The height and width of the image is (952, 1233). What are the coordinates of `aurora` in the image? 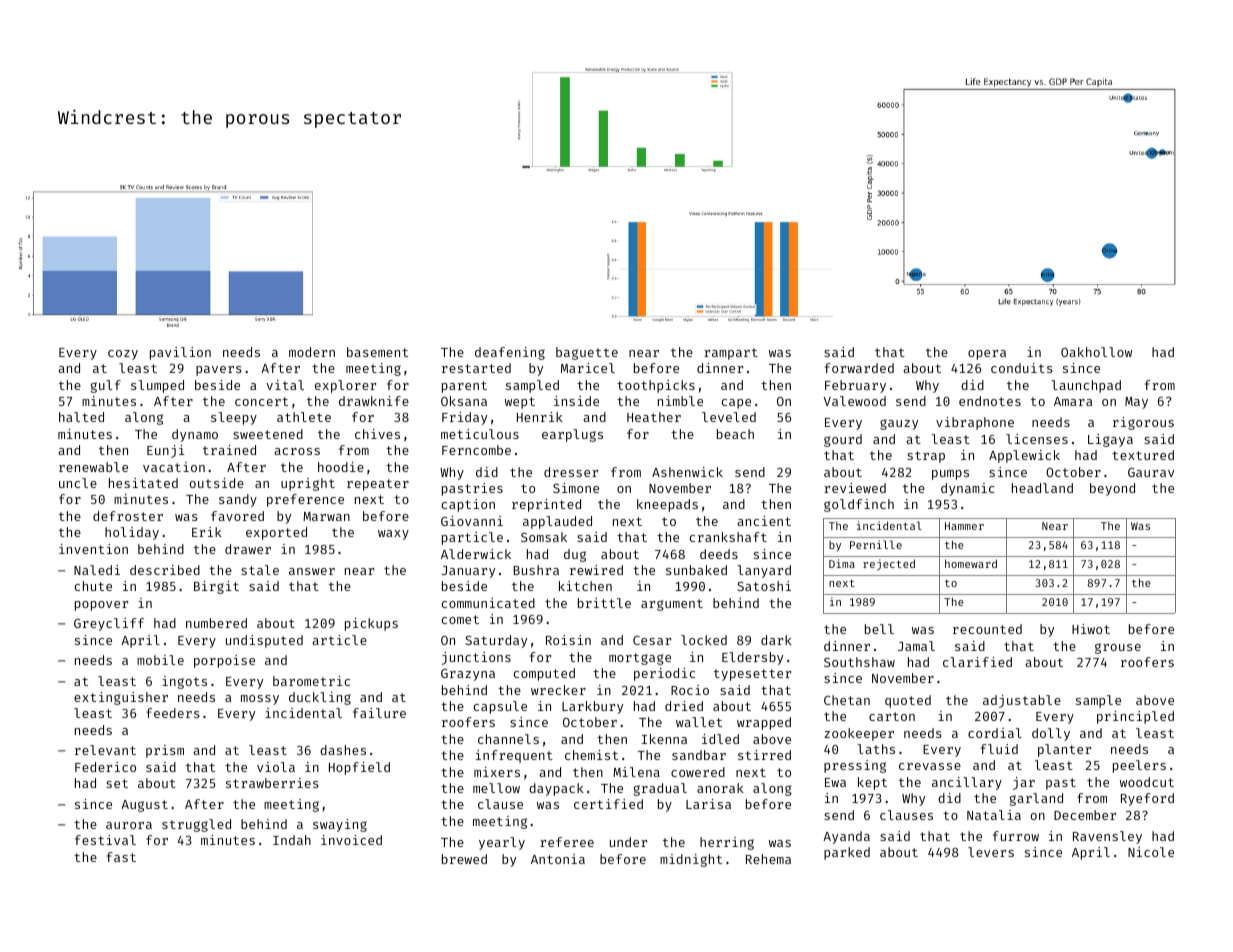 It's located at (129, 825).
